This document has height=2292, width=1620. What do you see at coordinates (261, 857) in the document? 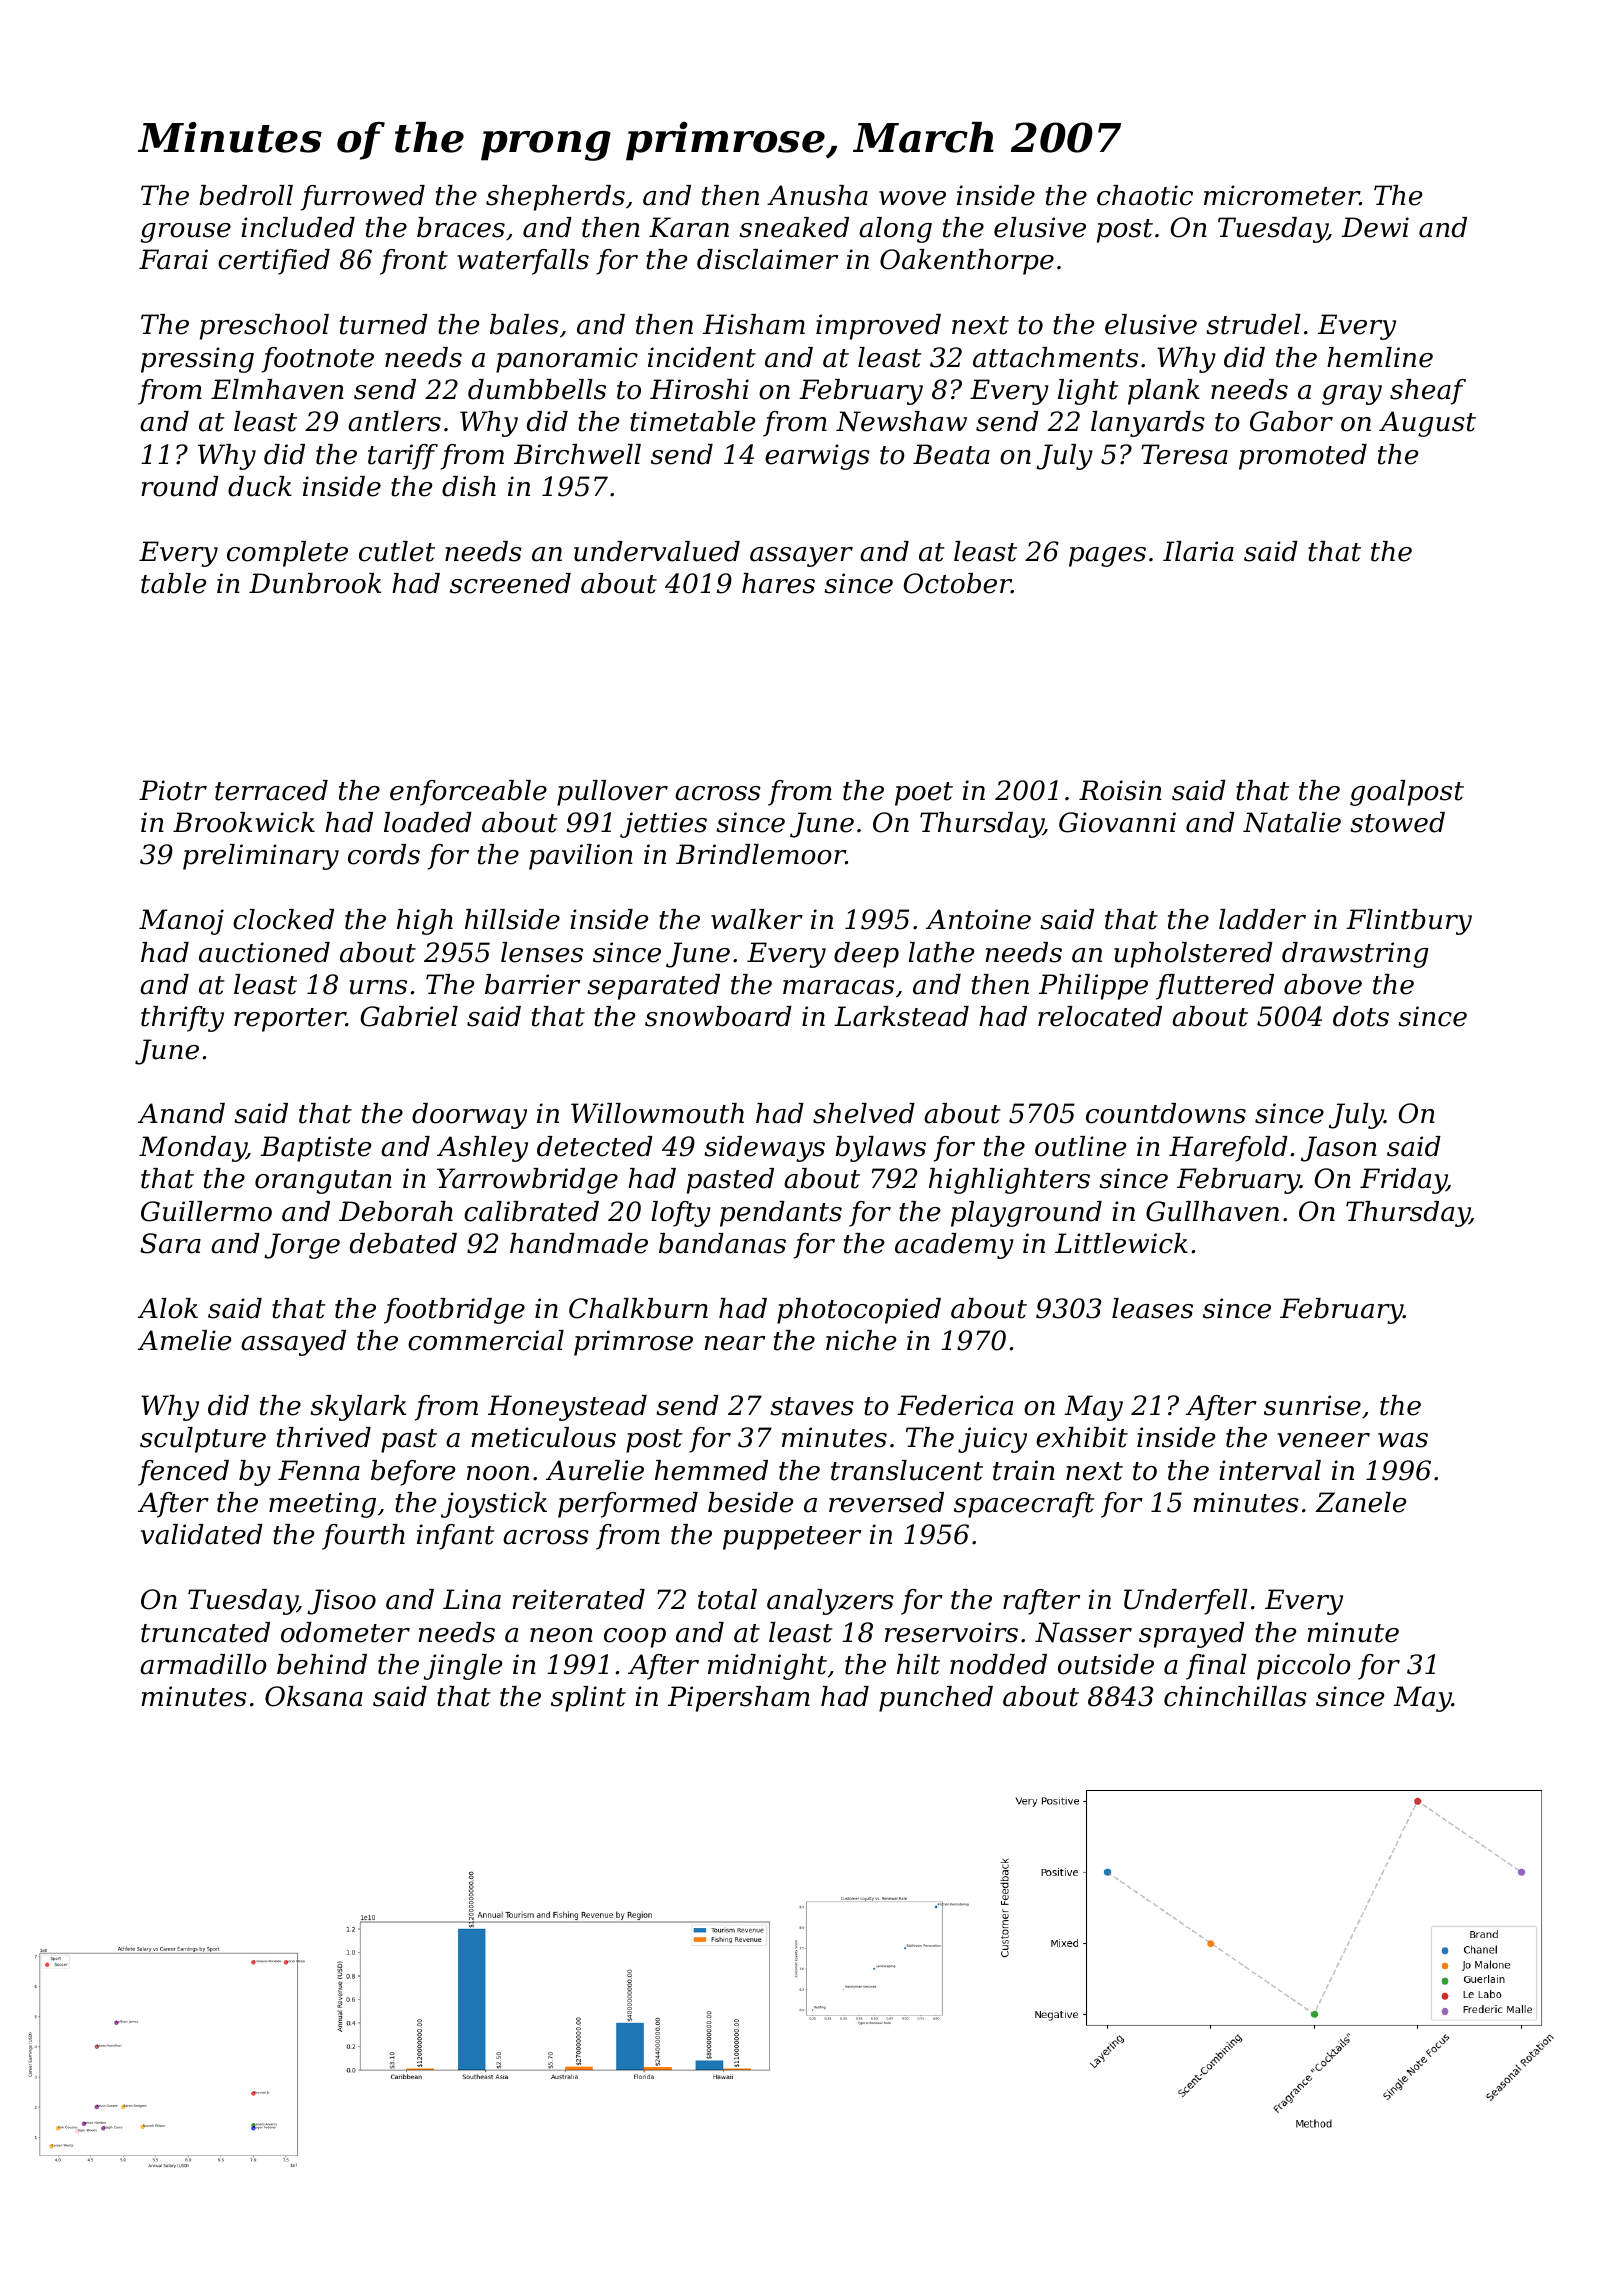
I see `preliminary` at bounding box center [261, 857].
